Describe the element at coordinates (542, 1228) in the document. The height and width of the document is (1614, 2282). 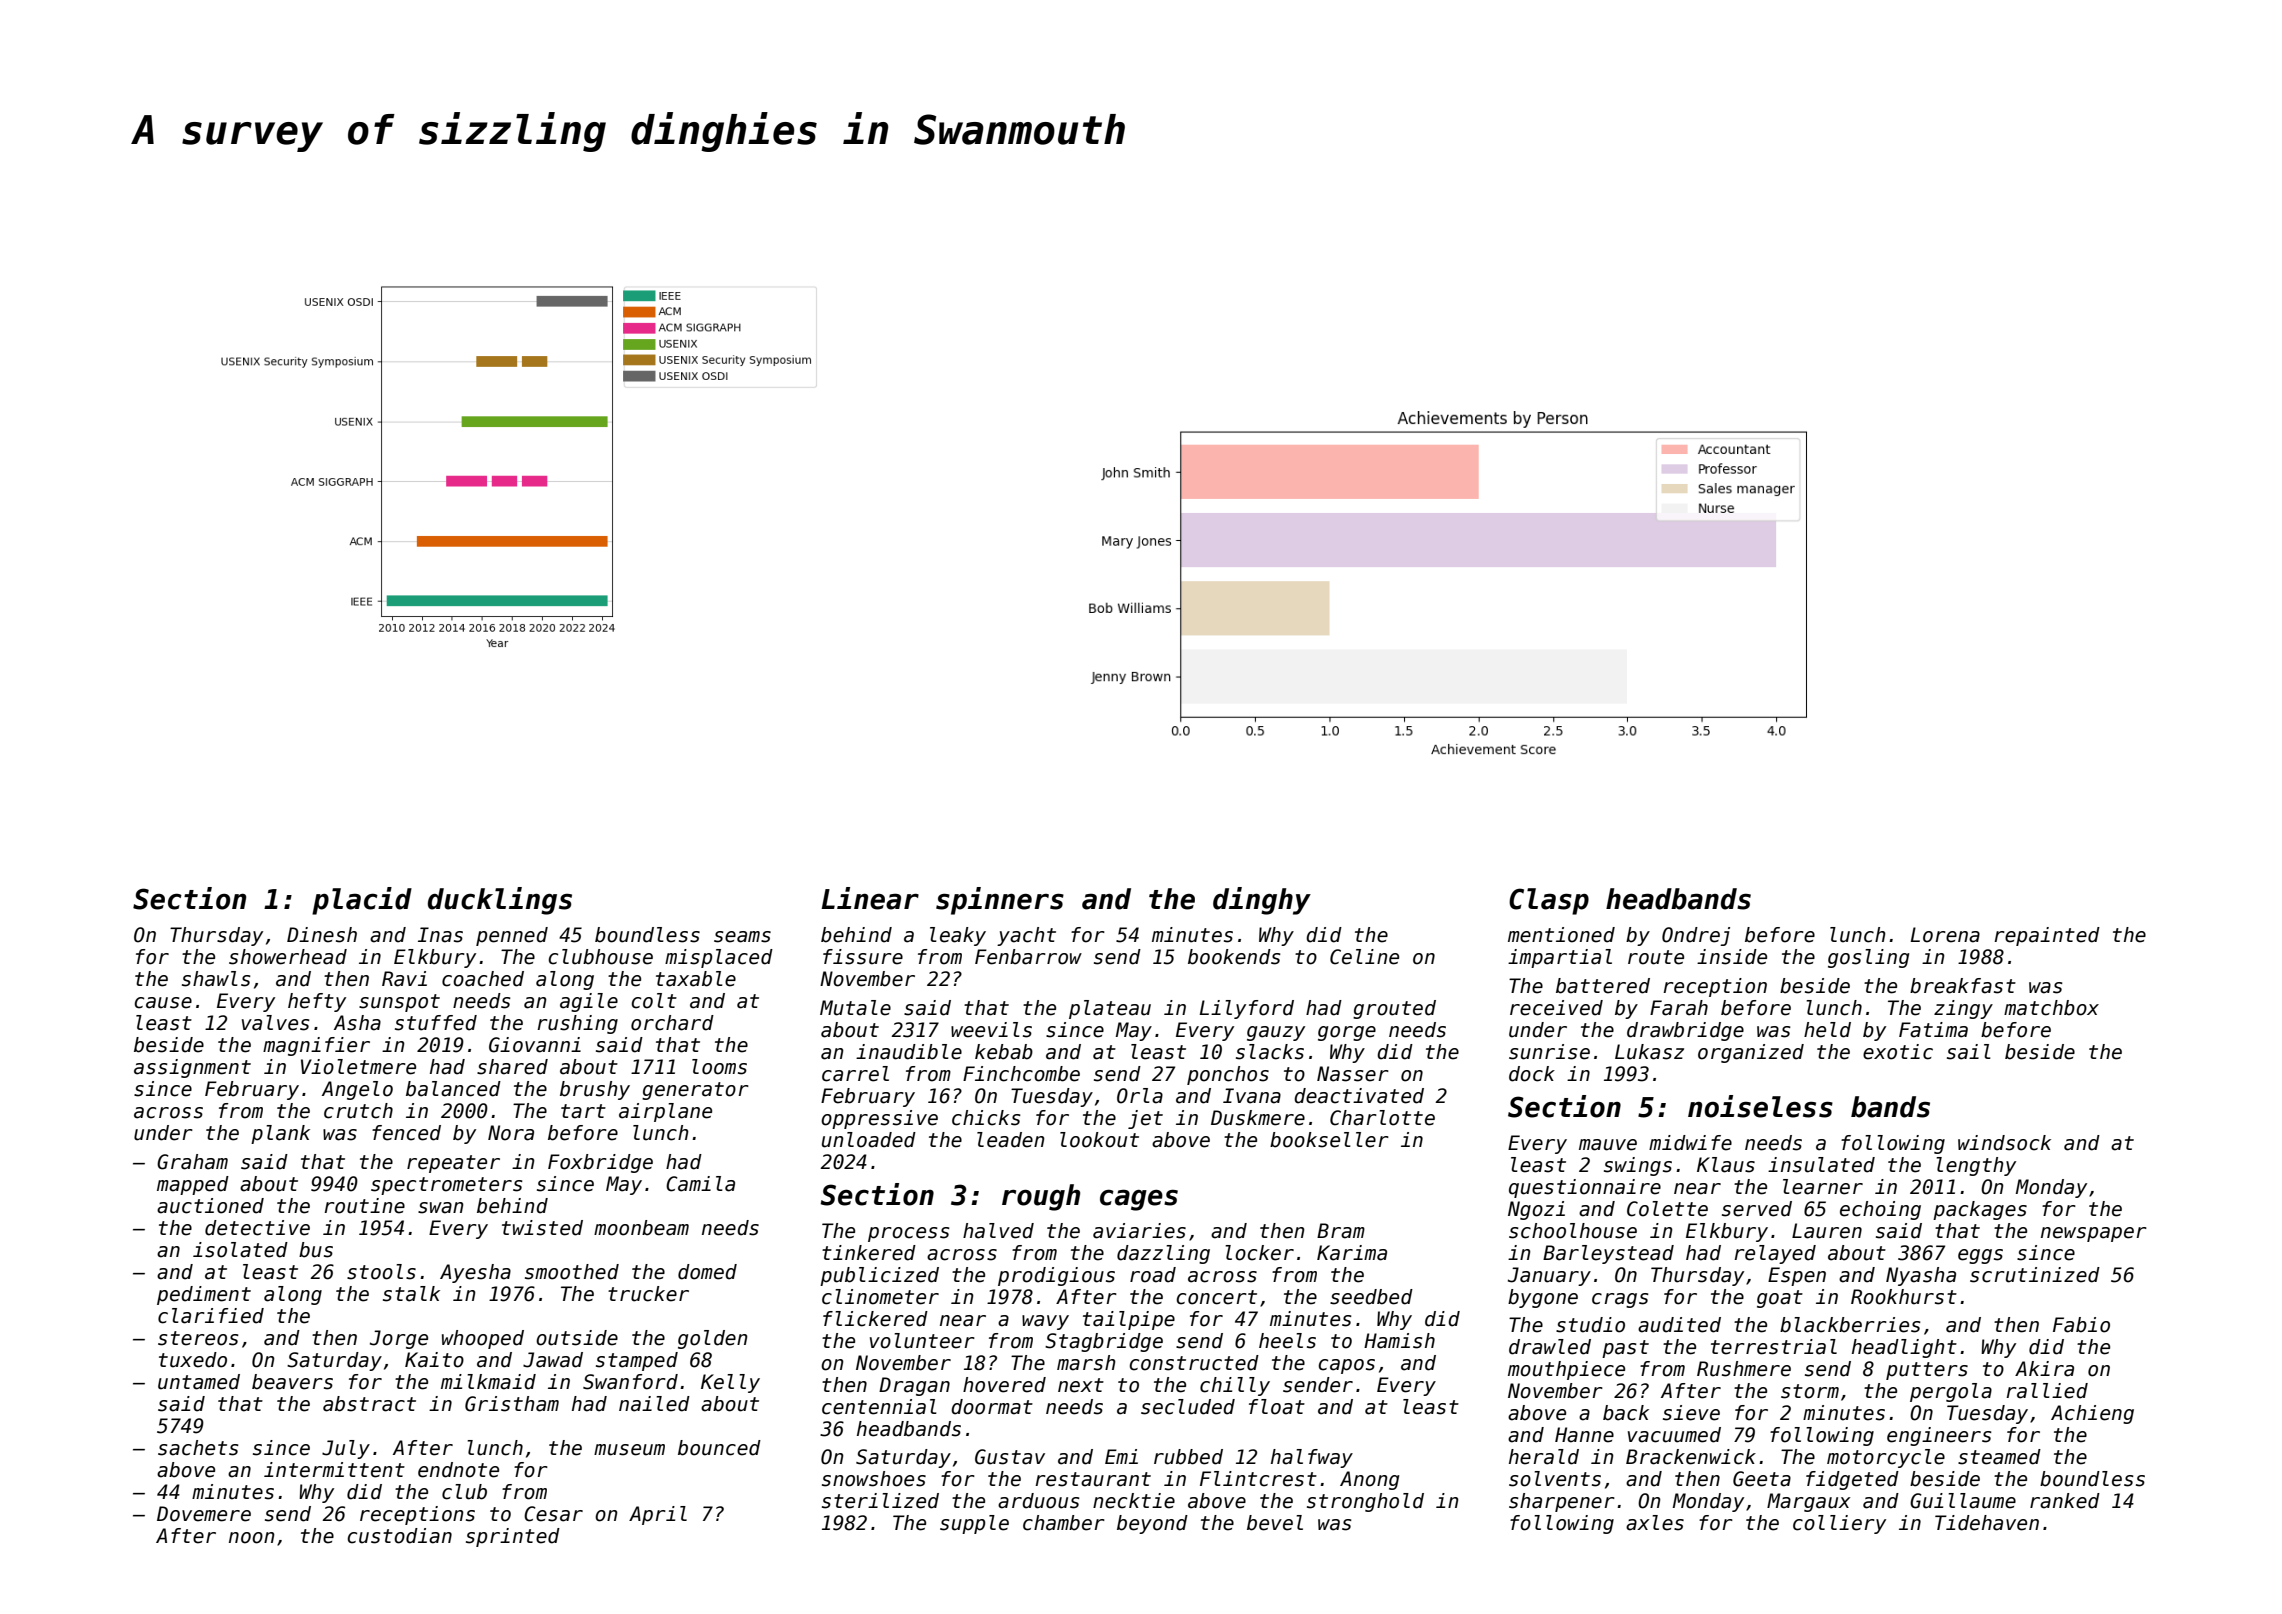
I see `twisted` at that location.
